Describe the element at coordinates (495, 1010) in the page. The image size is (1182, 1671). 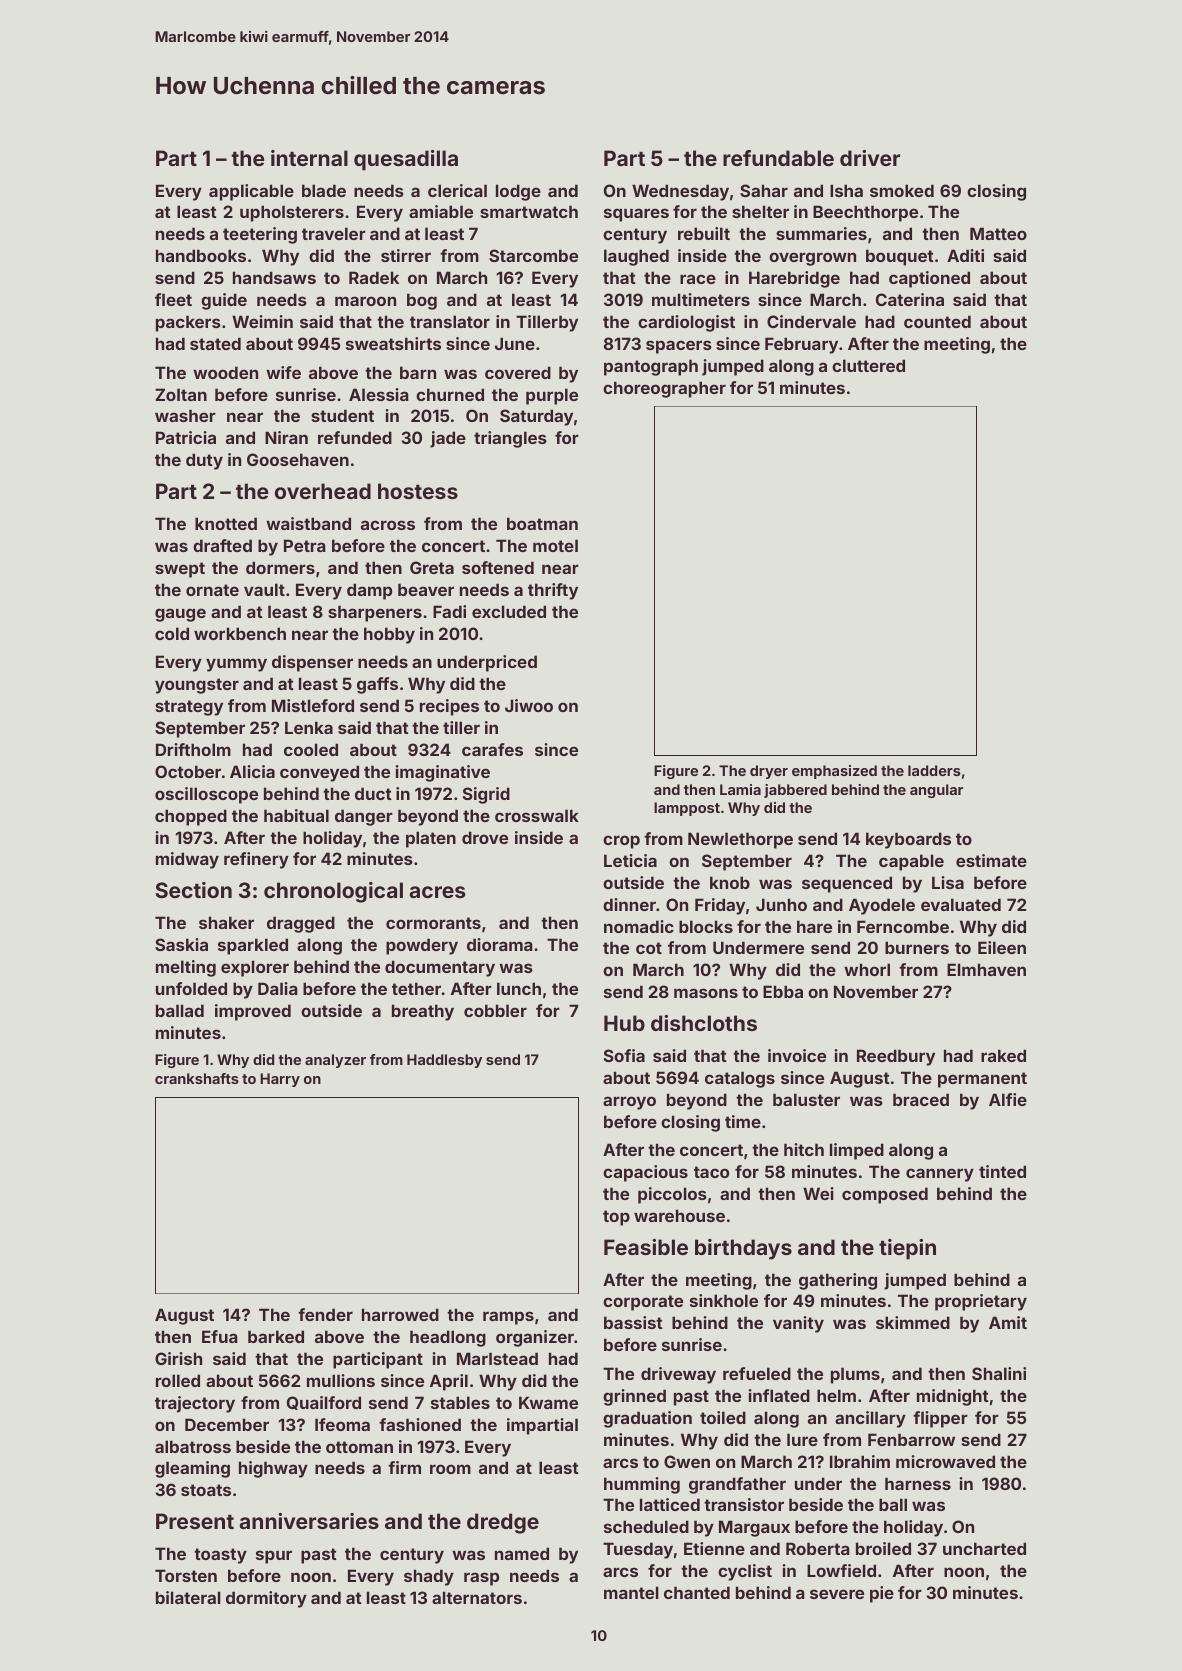
I see `cobbler` at that location.
